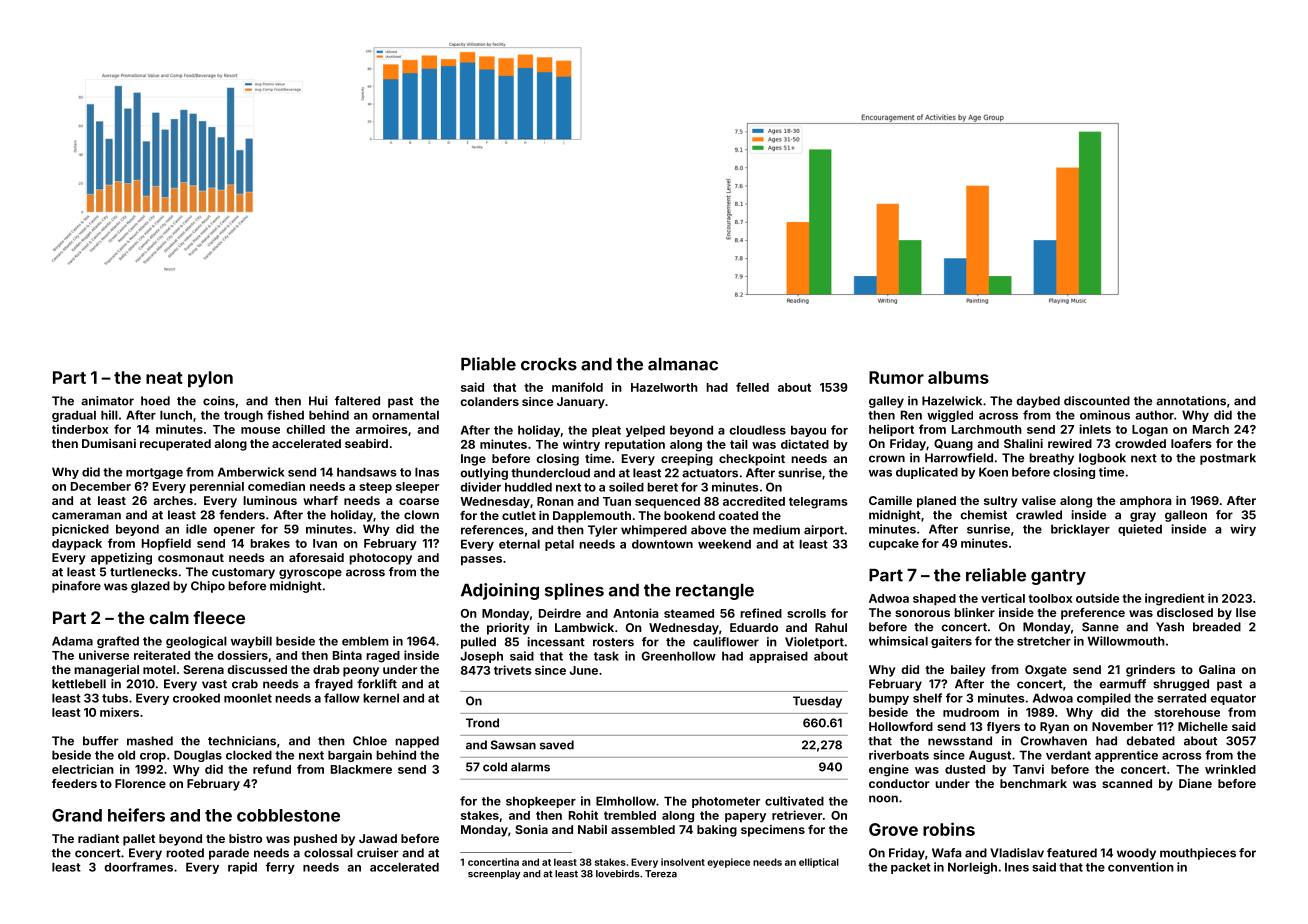 This document has height=924, width=1308. What do you see at coordinates (288, 815) in the document?
I see `cobblestone` at bounding box center [288, 815].
